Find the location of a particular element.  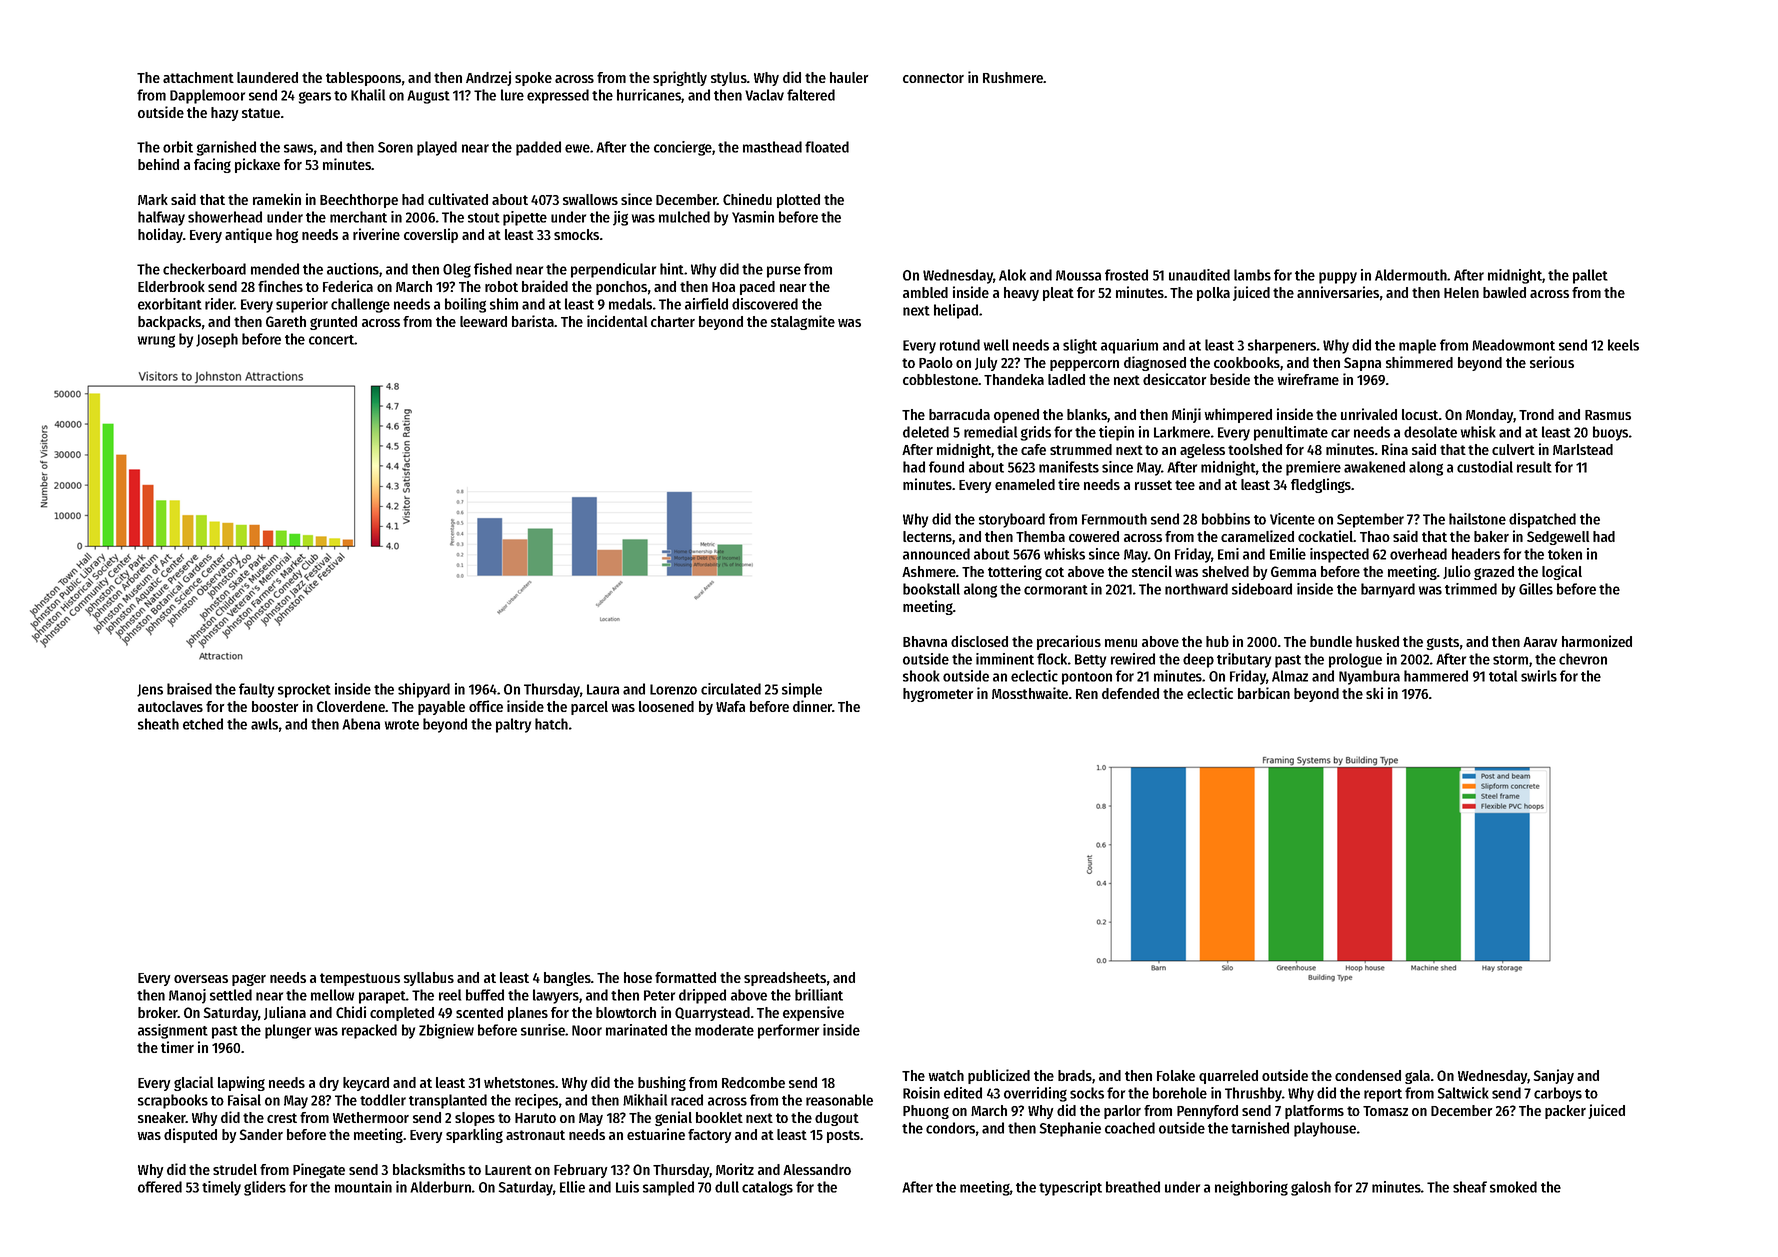

barista is located at coordinates (533, 321).
